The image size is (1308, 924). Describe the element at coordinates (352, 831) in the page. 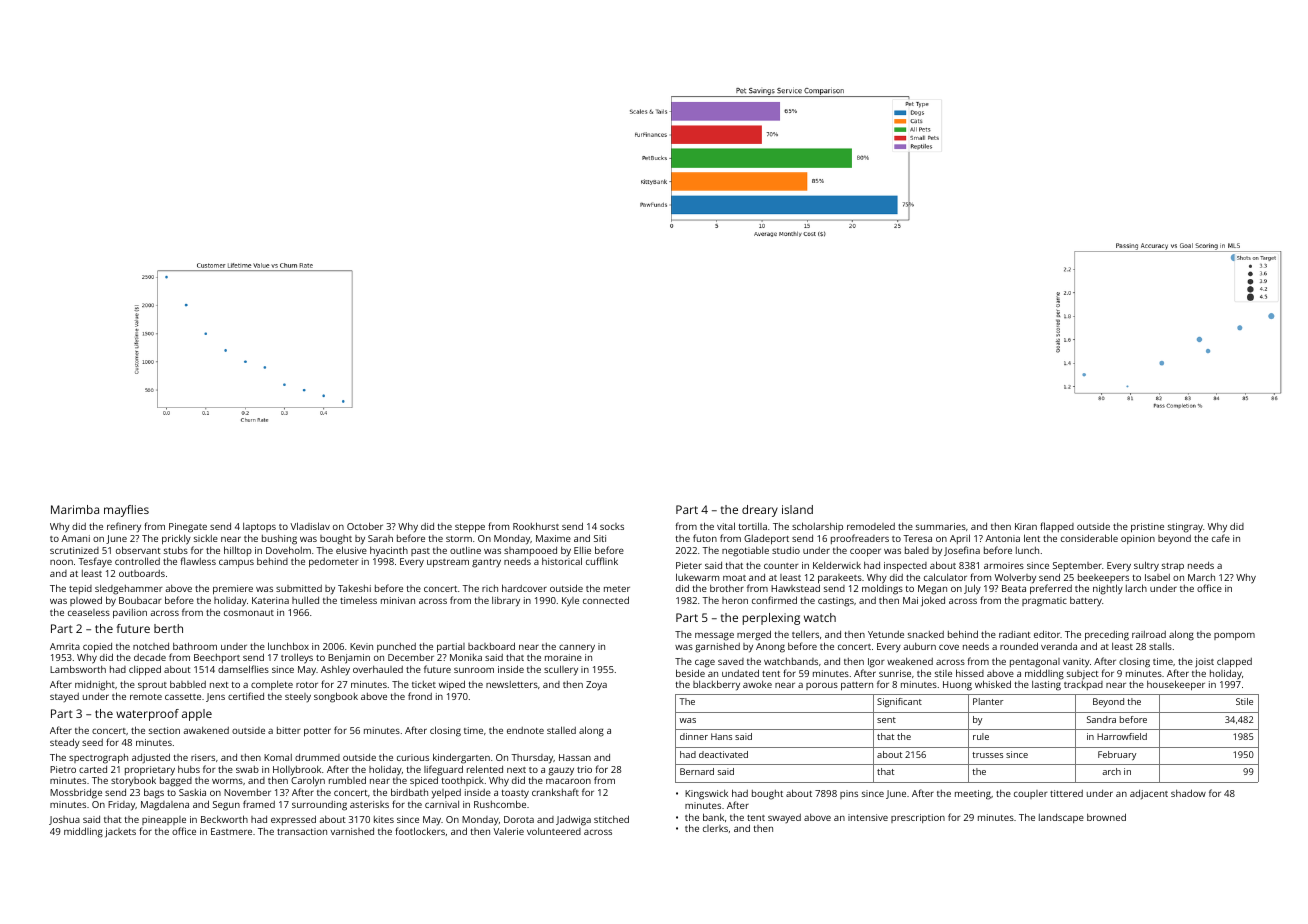

I see `varnished` at that location.
